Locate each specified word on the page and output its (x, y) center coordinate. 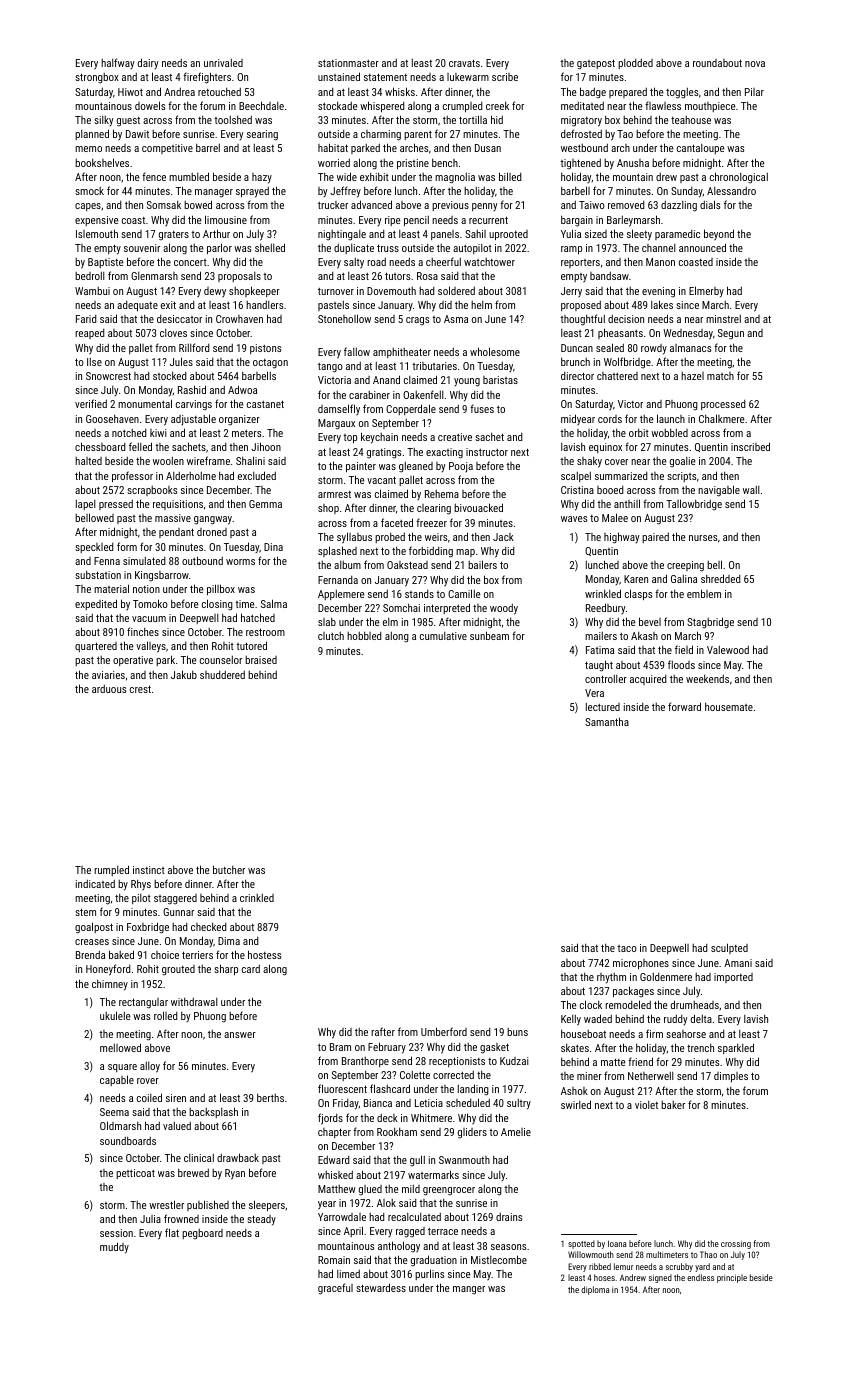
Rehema (442, 494)
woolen (168, 461)
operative (133, 661)
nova (755, 64)
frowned (181, 1218)
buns (517, 1032)
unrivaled (223, 63)
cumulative (443, 636)
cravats (464, 63)
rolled (166, 1015)
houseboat (583, 1033)
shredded (721, 578)
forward (684, 706)
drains (509, 1217)
